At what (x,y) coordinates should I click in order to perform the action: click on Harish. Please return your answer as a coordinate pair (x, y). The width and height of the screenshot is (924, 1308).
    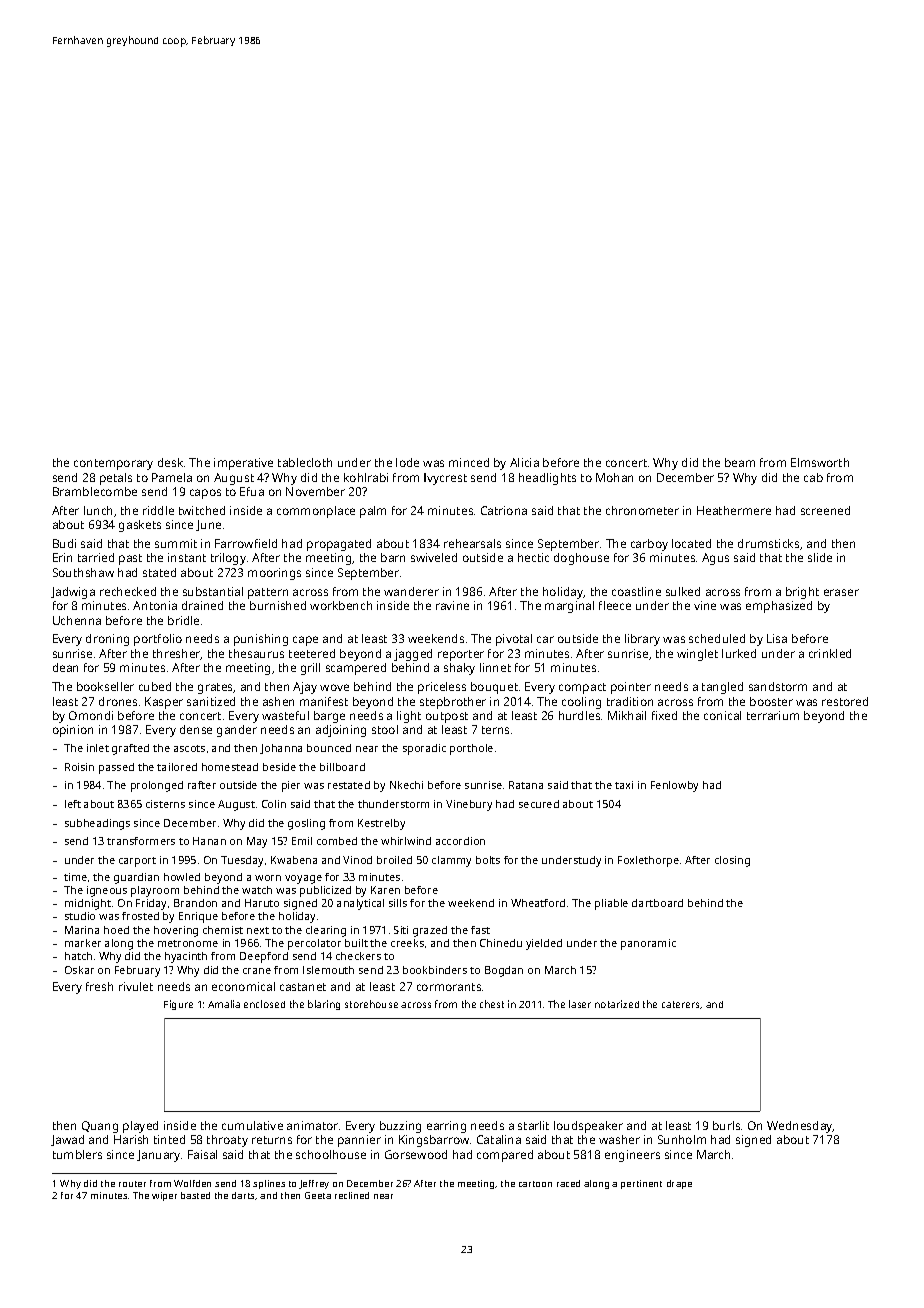
    Looking at the image, I should click on (131, 1139).
